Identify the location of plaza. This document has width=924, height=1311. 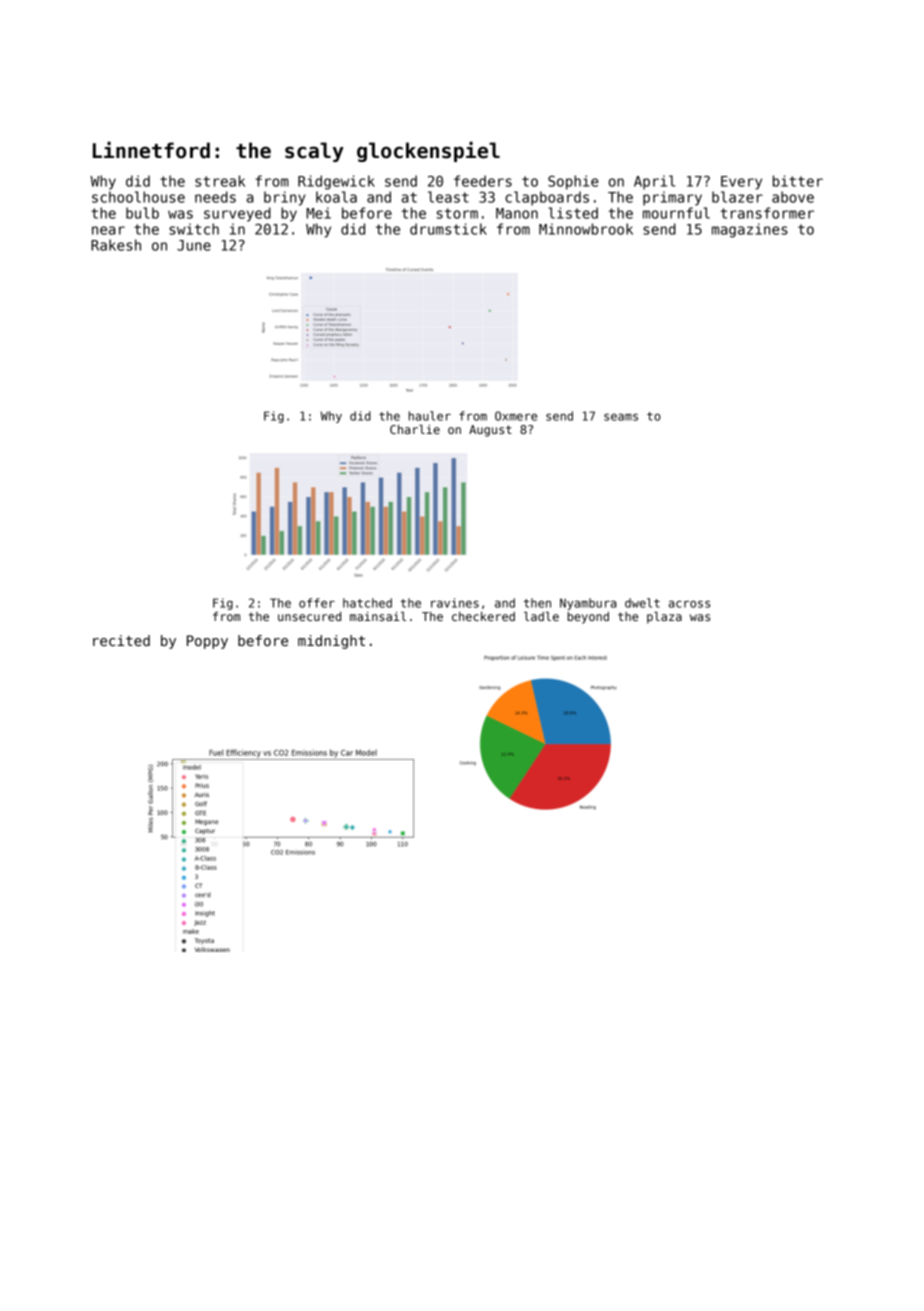
(664, 618).
